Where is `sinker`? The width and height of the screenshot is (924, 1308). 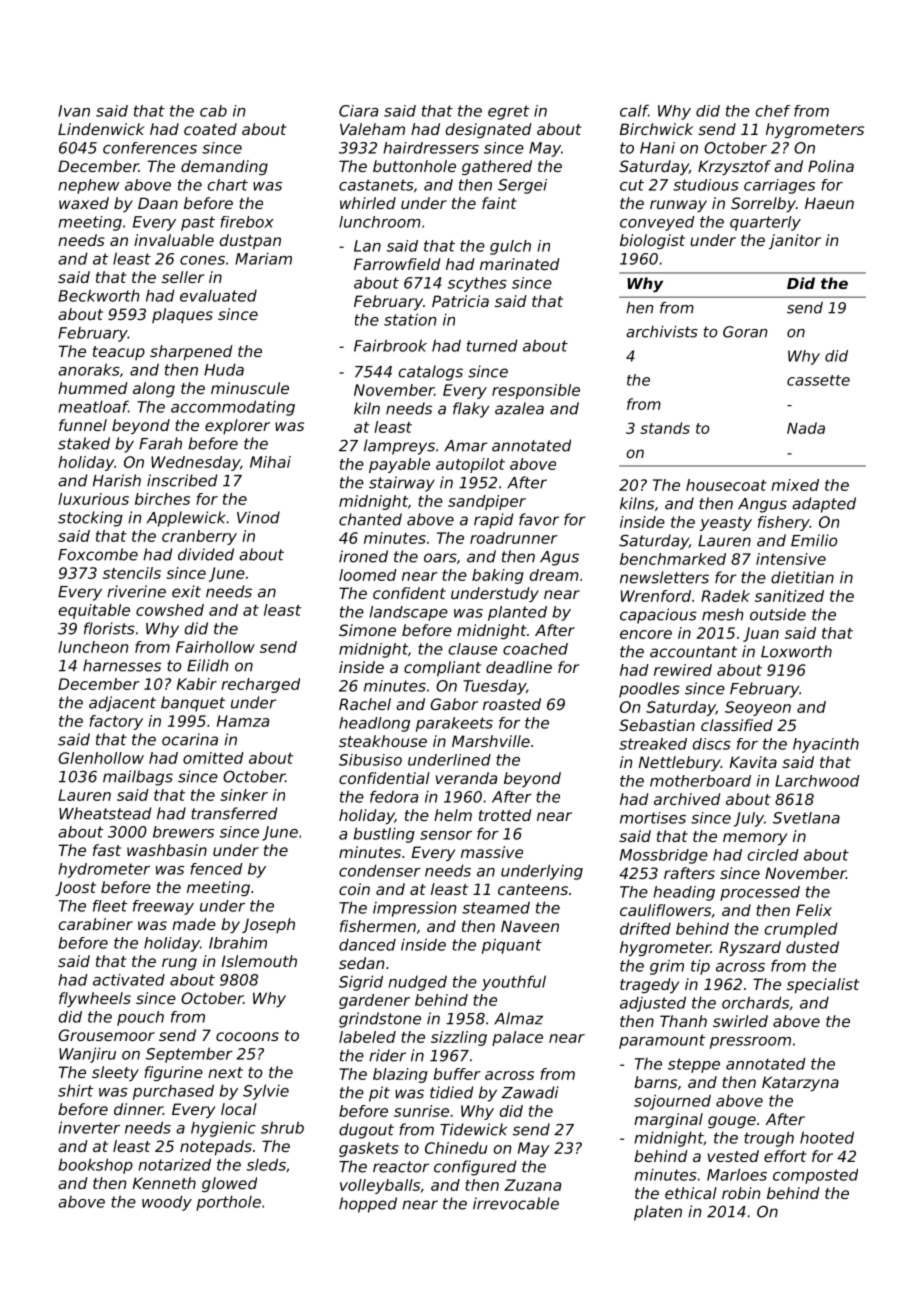 sinker is located at coordinates (244, 795).
